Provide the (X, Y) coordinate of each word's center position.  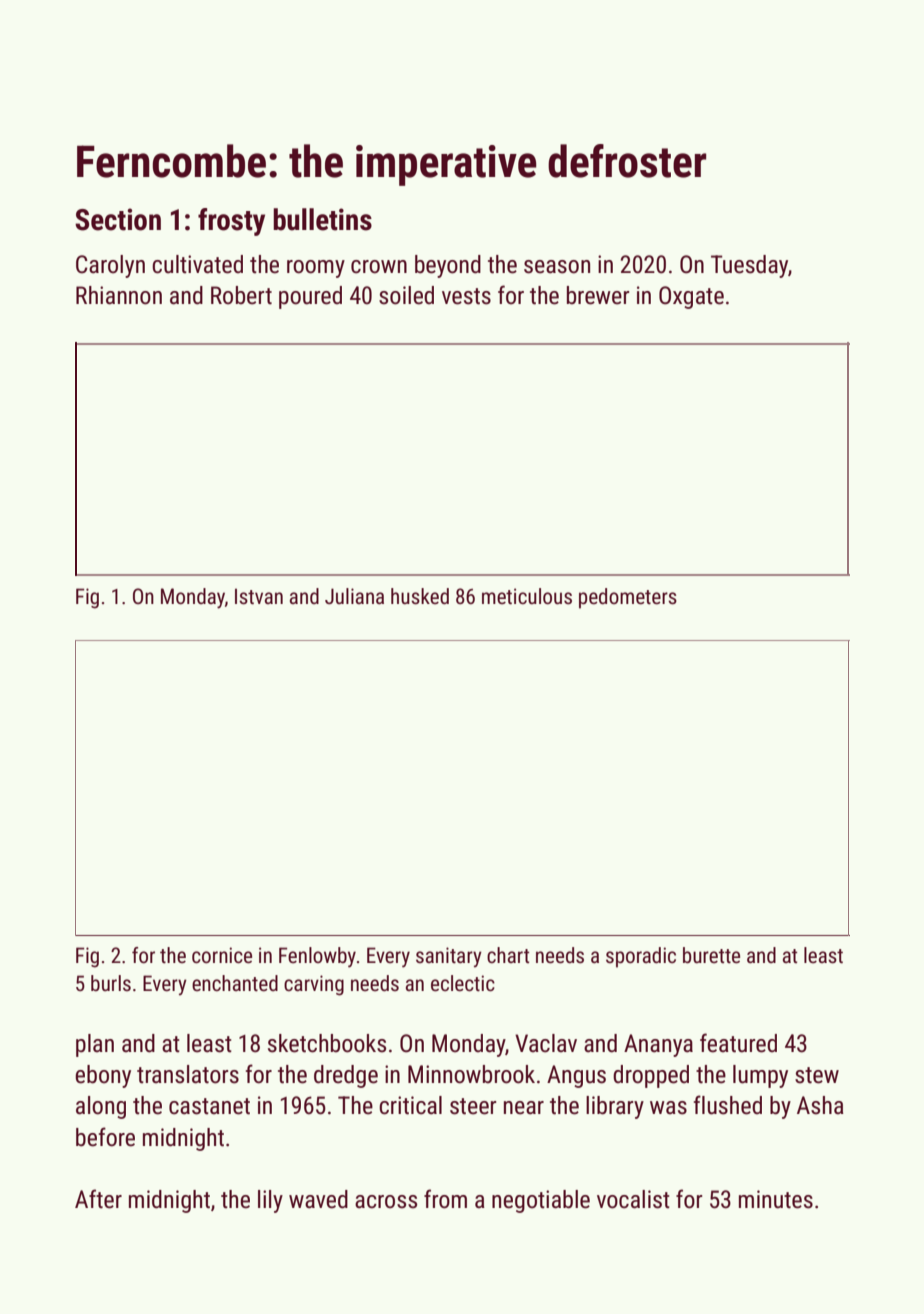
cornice (222, 955)
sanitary (449, 957)
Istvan (259, 597)
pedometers (628, 598)
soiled (406, 295)
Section (118, 219)
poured (310, 297)
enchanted (235, 983)
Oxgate (691, 297)
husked (420, 596)
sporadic (641, 957)
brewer (598, 295)
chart (508, 955)
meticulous (527, 596)
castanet (209, 1106)
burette (711, 955)
